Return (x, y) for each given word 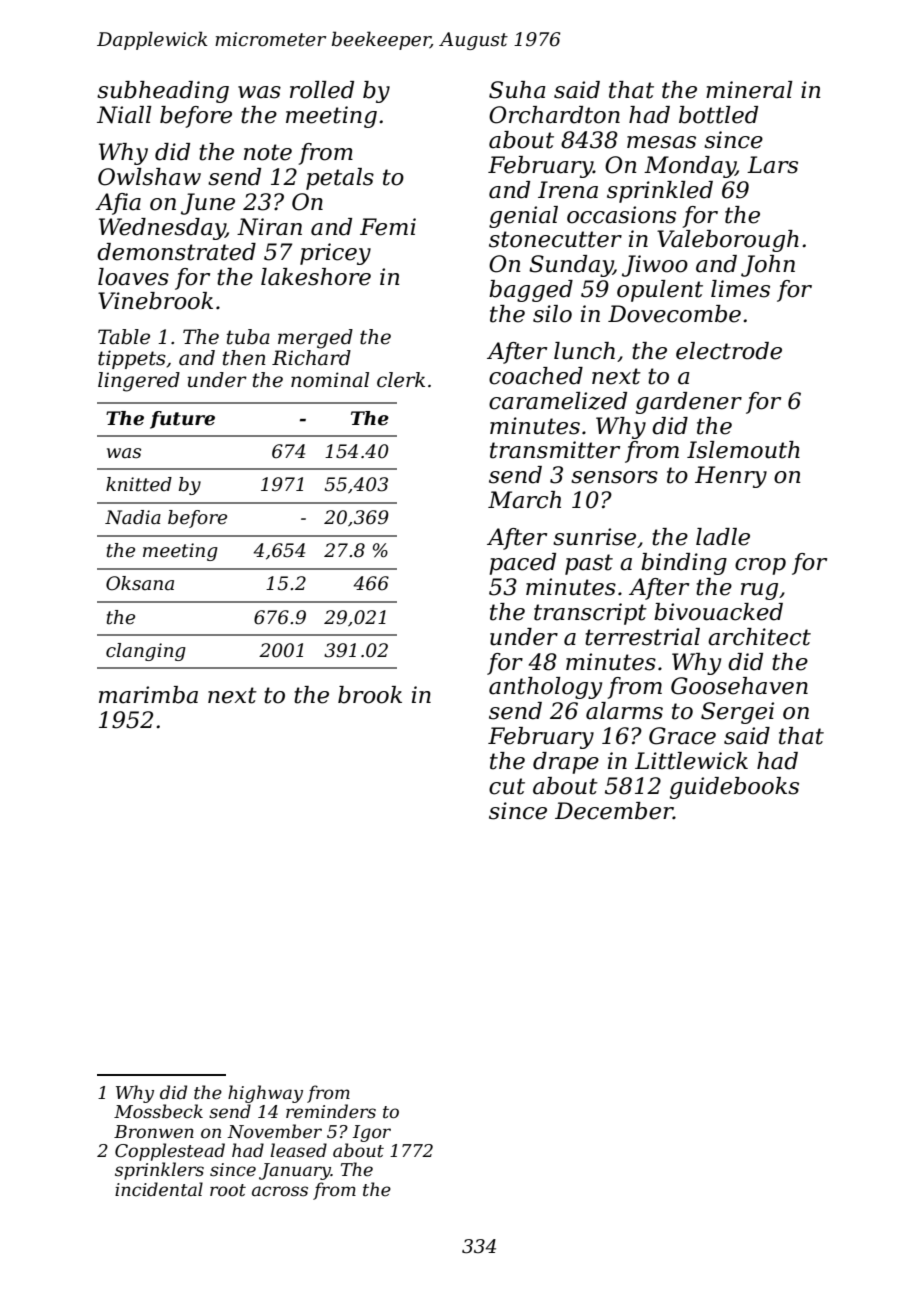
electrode (729, 351)
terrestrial (642, 637)
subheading (163, 92)
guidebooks (734, 788)
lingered (139, 382)
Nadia (133, 517)
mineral (749, 90)
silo (552, 314)
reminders (331, 1111)
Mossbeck (158, 1111)
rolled (322, 90)
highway (265, 1094)
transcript (590, 614)
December (614, 811)
